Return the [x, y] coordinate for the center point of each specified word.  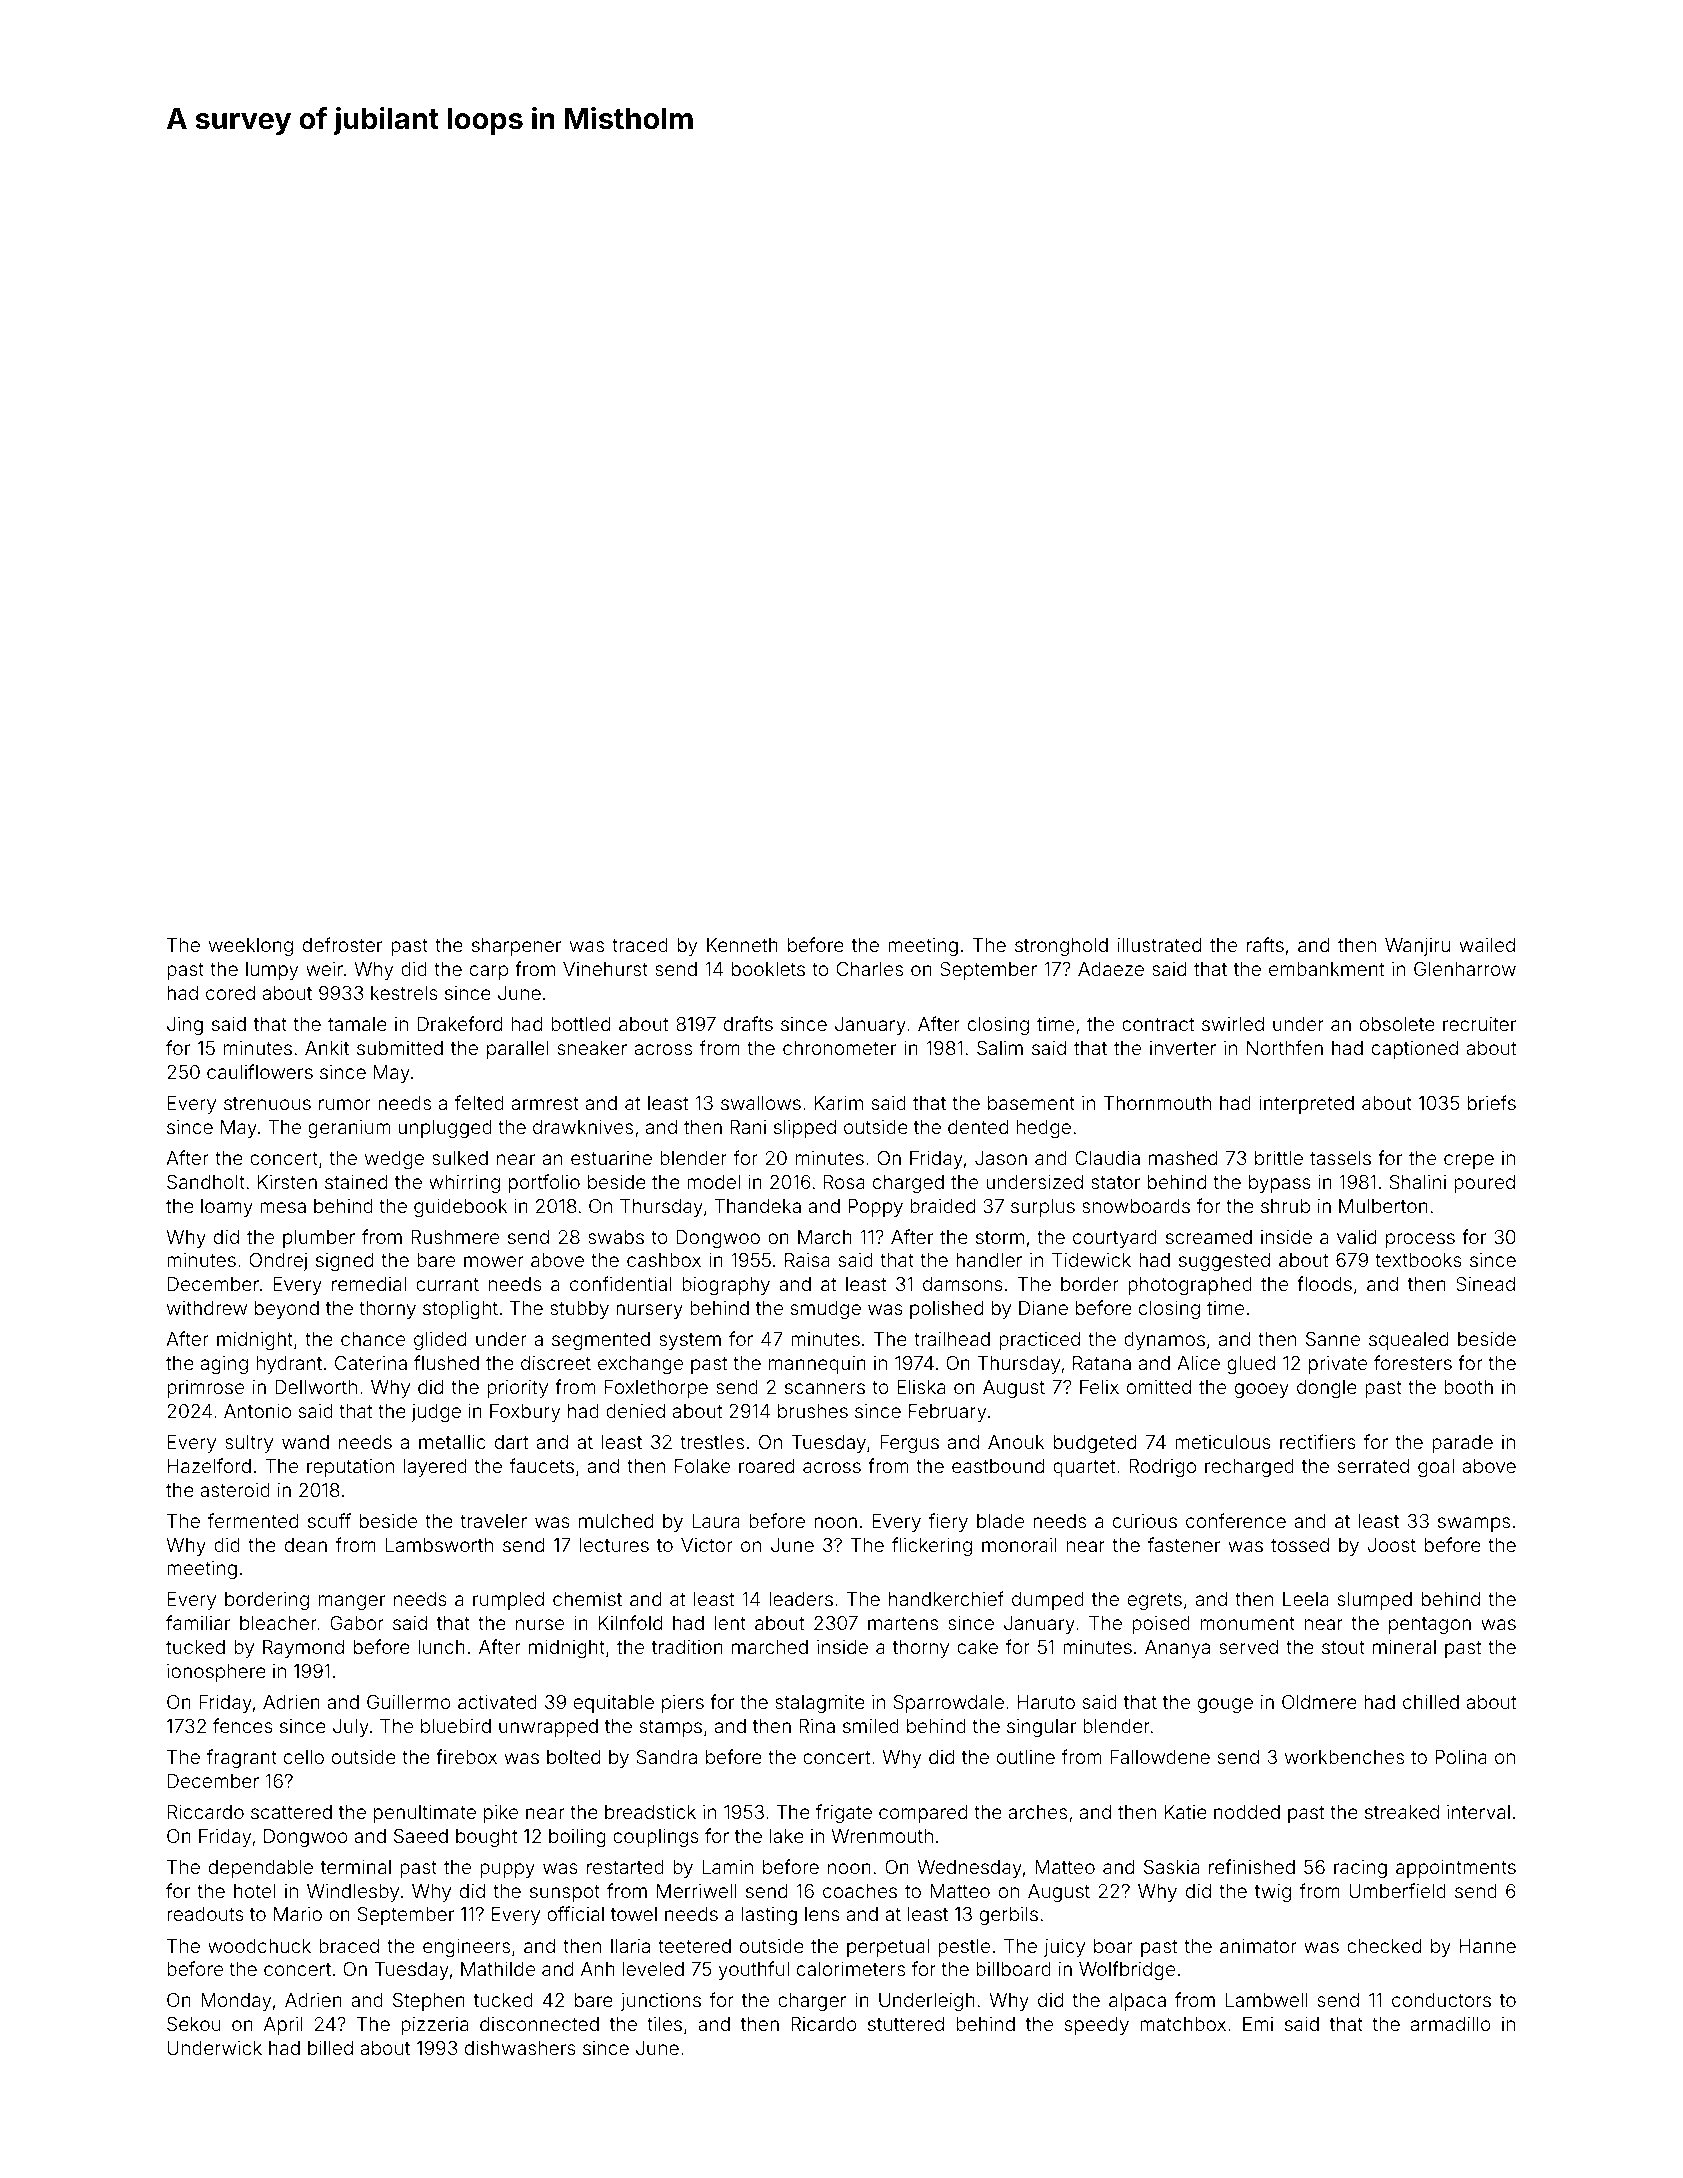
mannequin [817, 1365]
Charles [870, 969]
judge [436, 1413]
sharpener [516, 947]
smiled [871, 1726]
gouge [1225, 1705]
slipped [805, 1129]
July [351, 1728]
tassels [1340, 1158]
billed [330, 2048]
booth [1468, 1387]
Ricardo [824, 2024]
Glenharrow [1465, 969]
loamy [227, 1208]
